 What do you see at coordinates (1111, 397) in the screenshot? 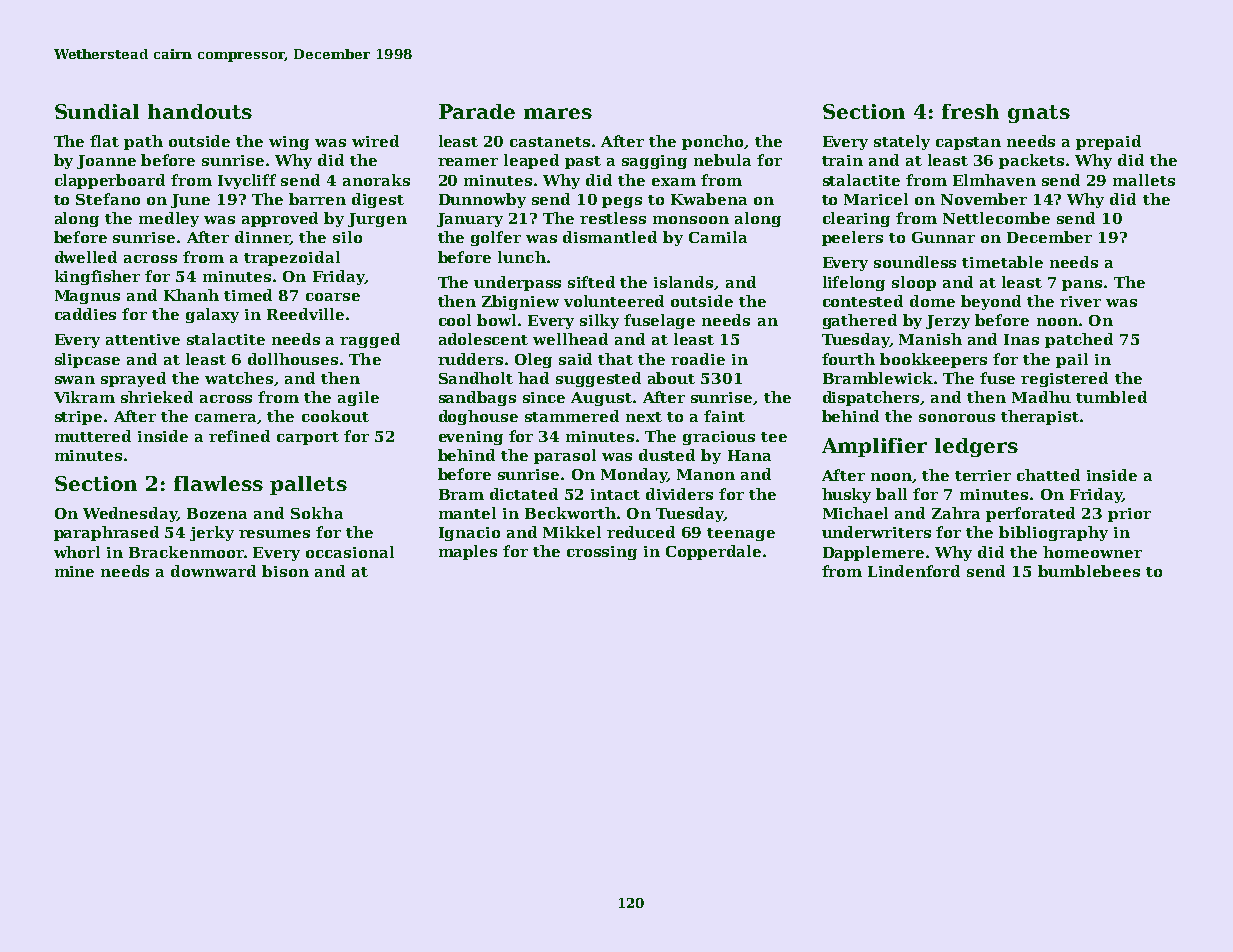
I see `tumbled` at bounding box center [1111, 397].
